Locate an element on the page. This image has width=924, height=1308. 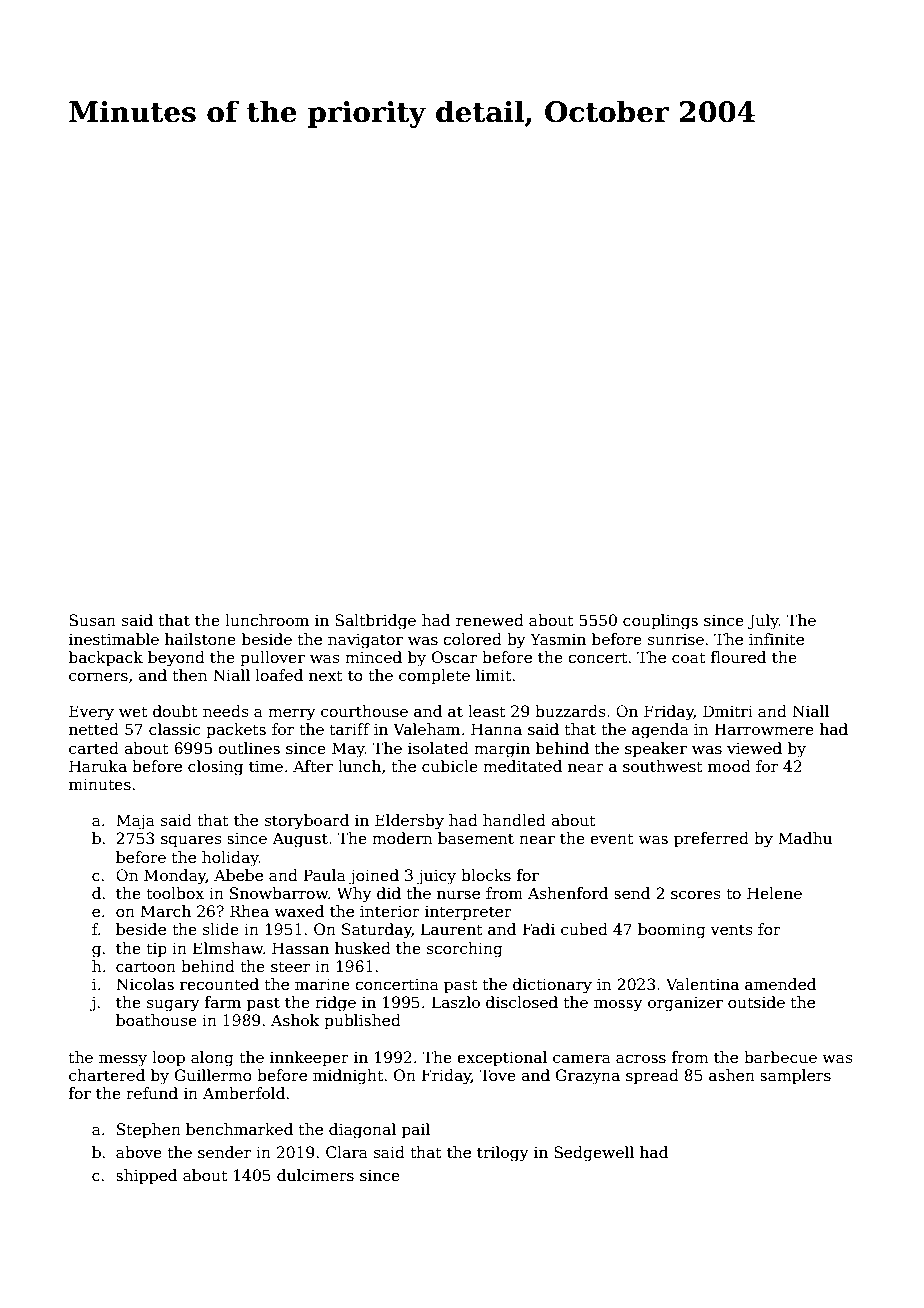
event is located at coordinates (611, 838).
